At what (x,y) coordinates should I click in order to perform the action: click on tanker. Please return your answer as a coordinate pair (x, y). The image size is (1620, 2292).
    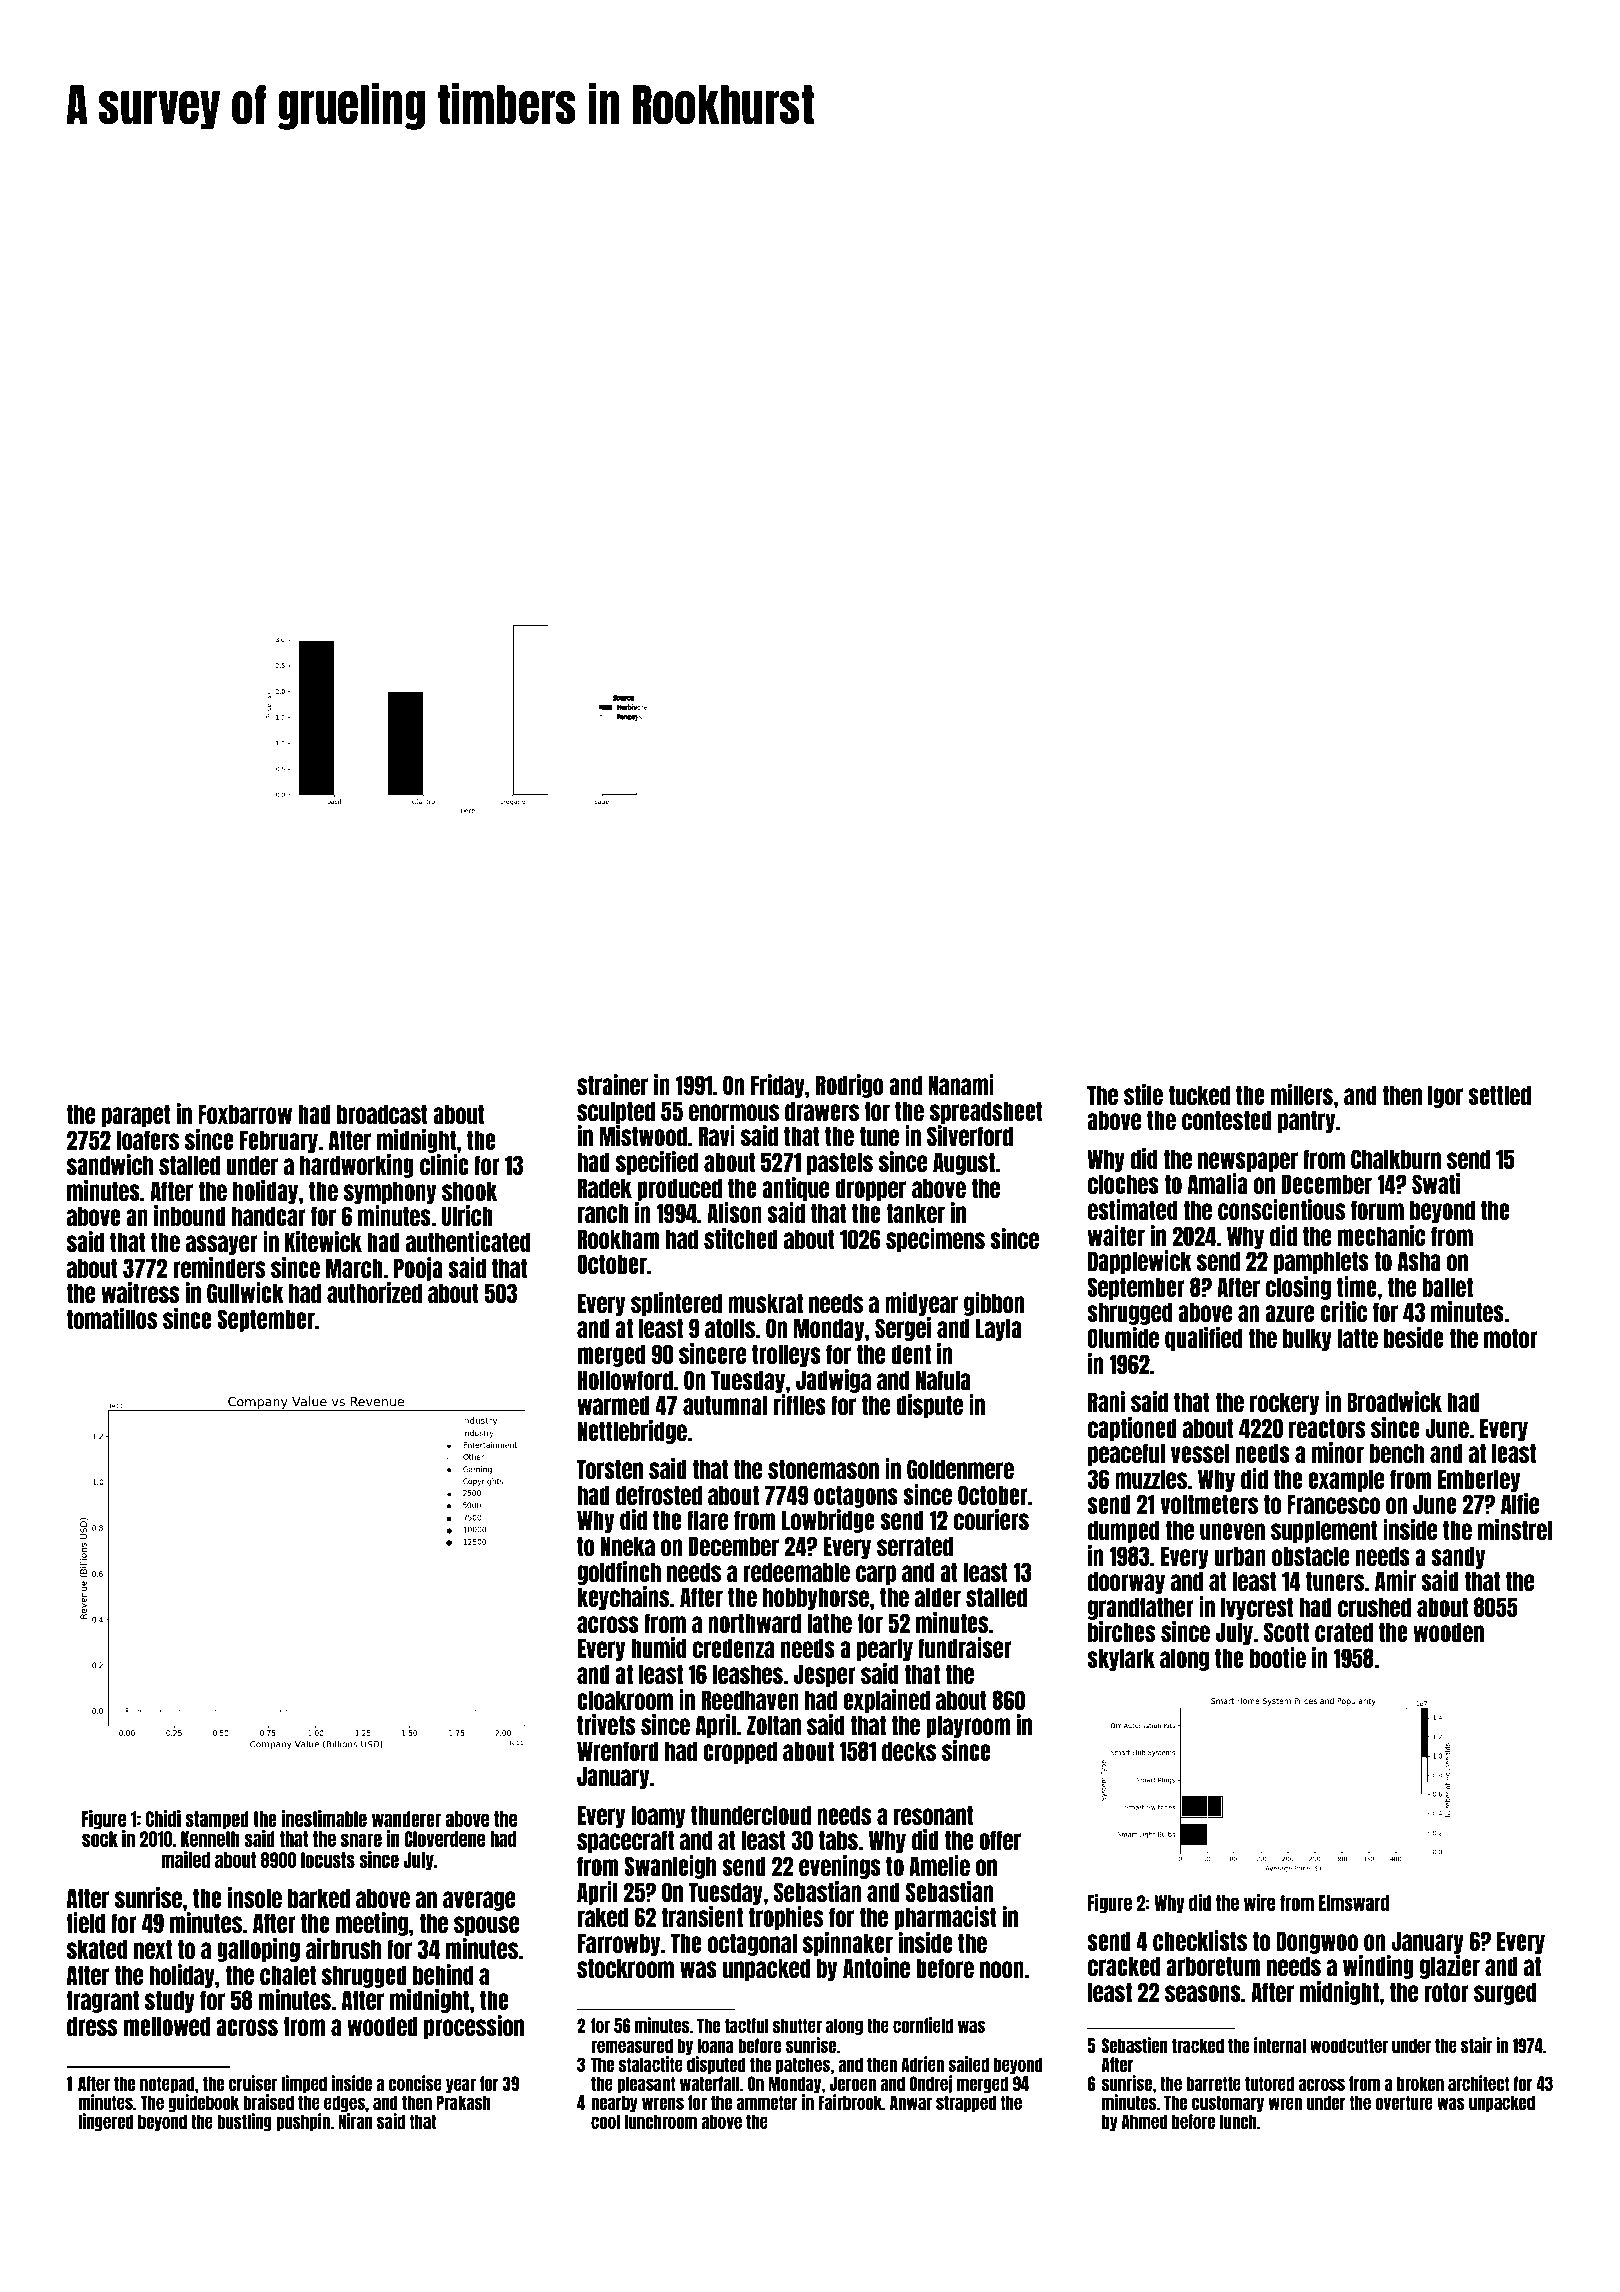
    Looking at the image, I should click on (915, 1213).
